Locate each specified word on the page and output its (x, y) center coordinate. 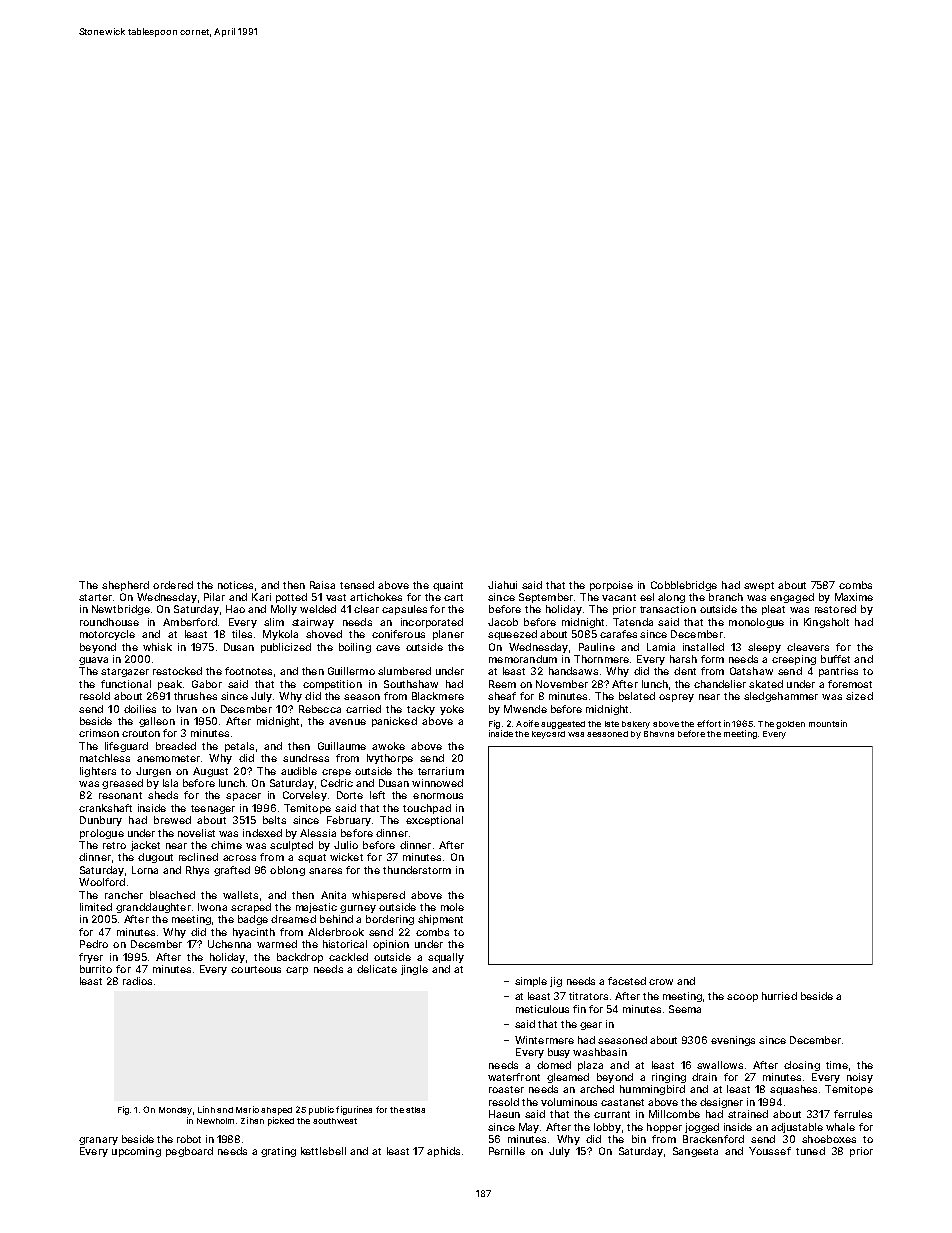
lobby (607, 1128)
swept (759, 586)
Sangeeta (695, 1152)
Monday (175, 1111)
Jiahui (502, 585)
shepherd (125, 586)
